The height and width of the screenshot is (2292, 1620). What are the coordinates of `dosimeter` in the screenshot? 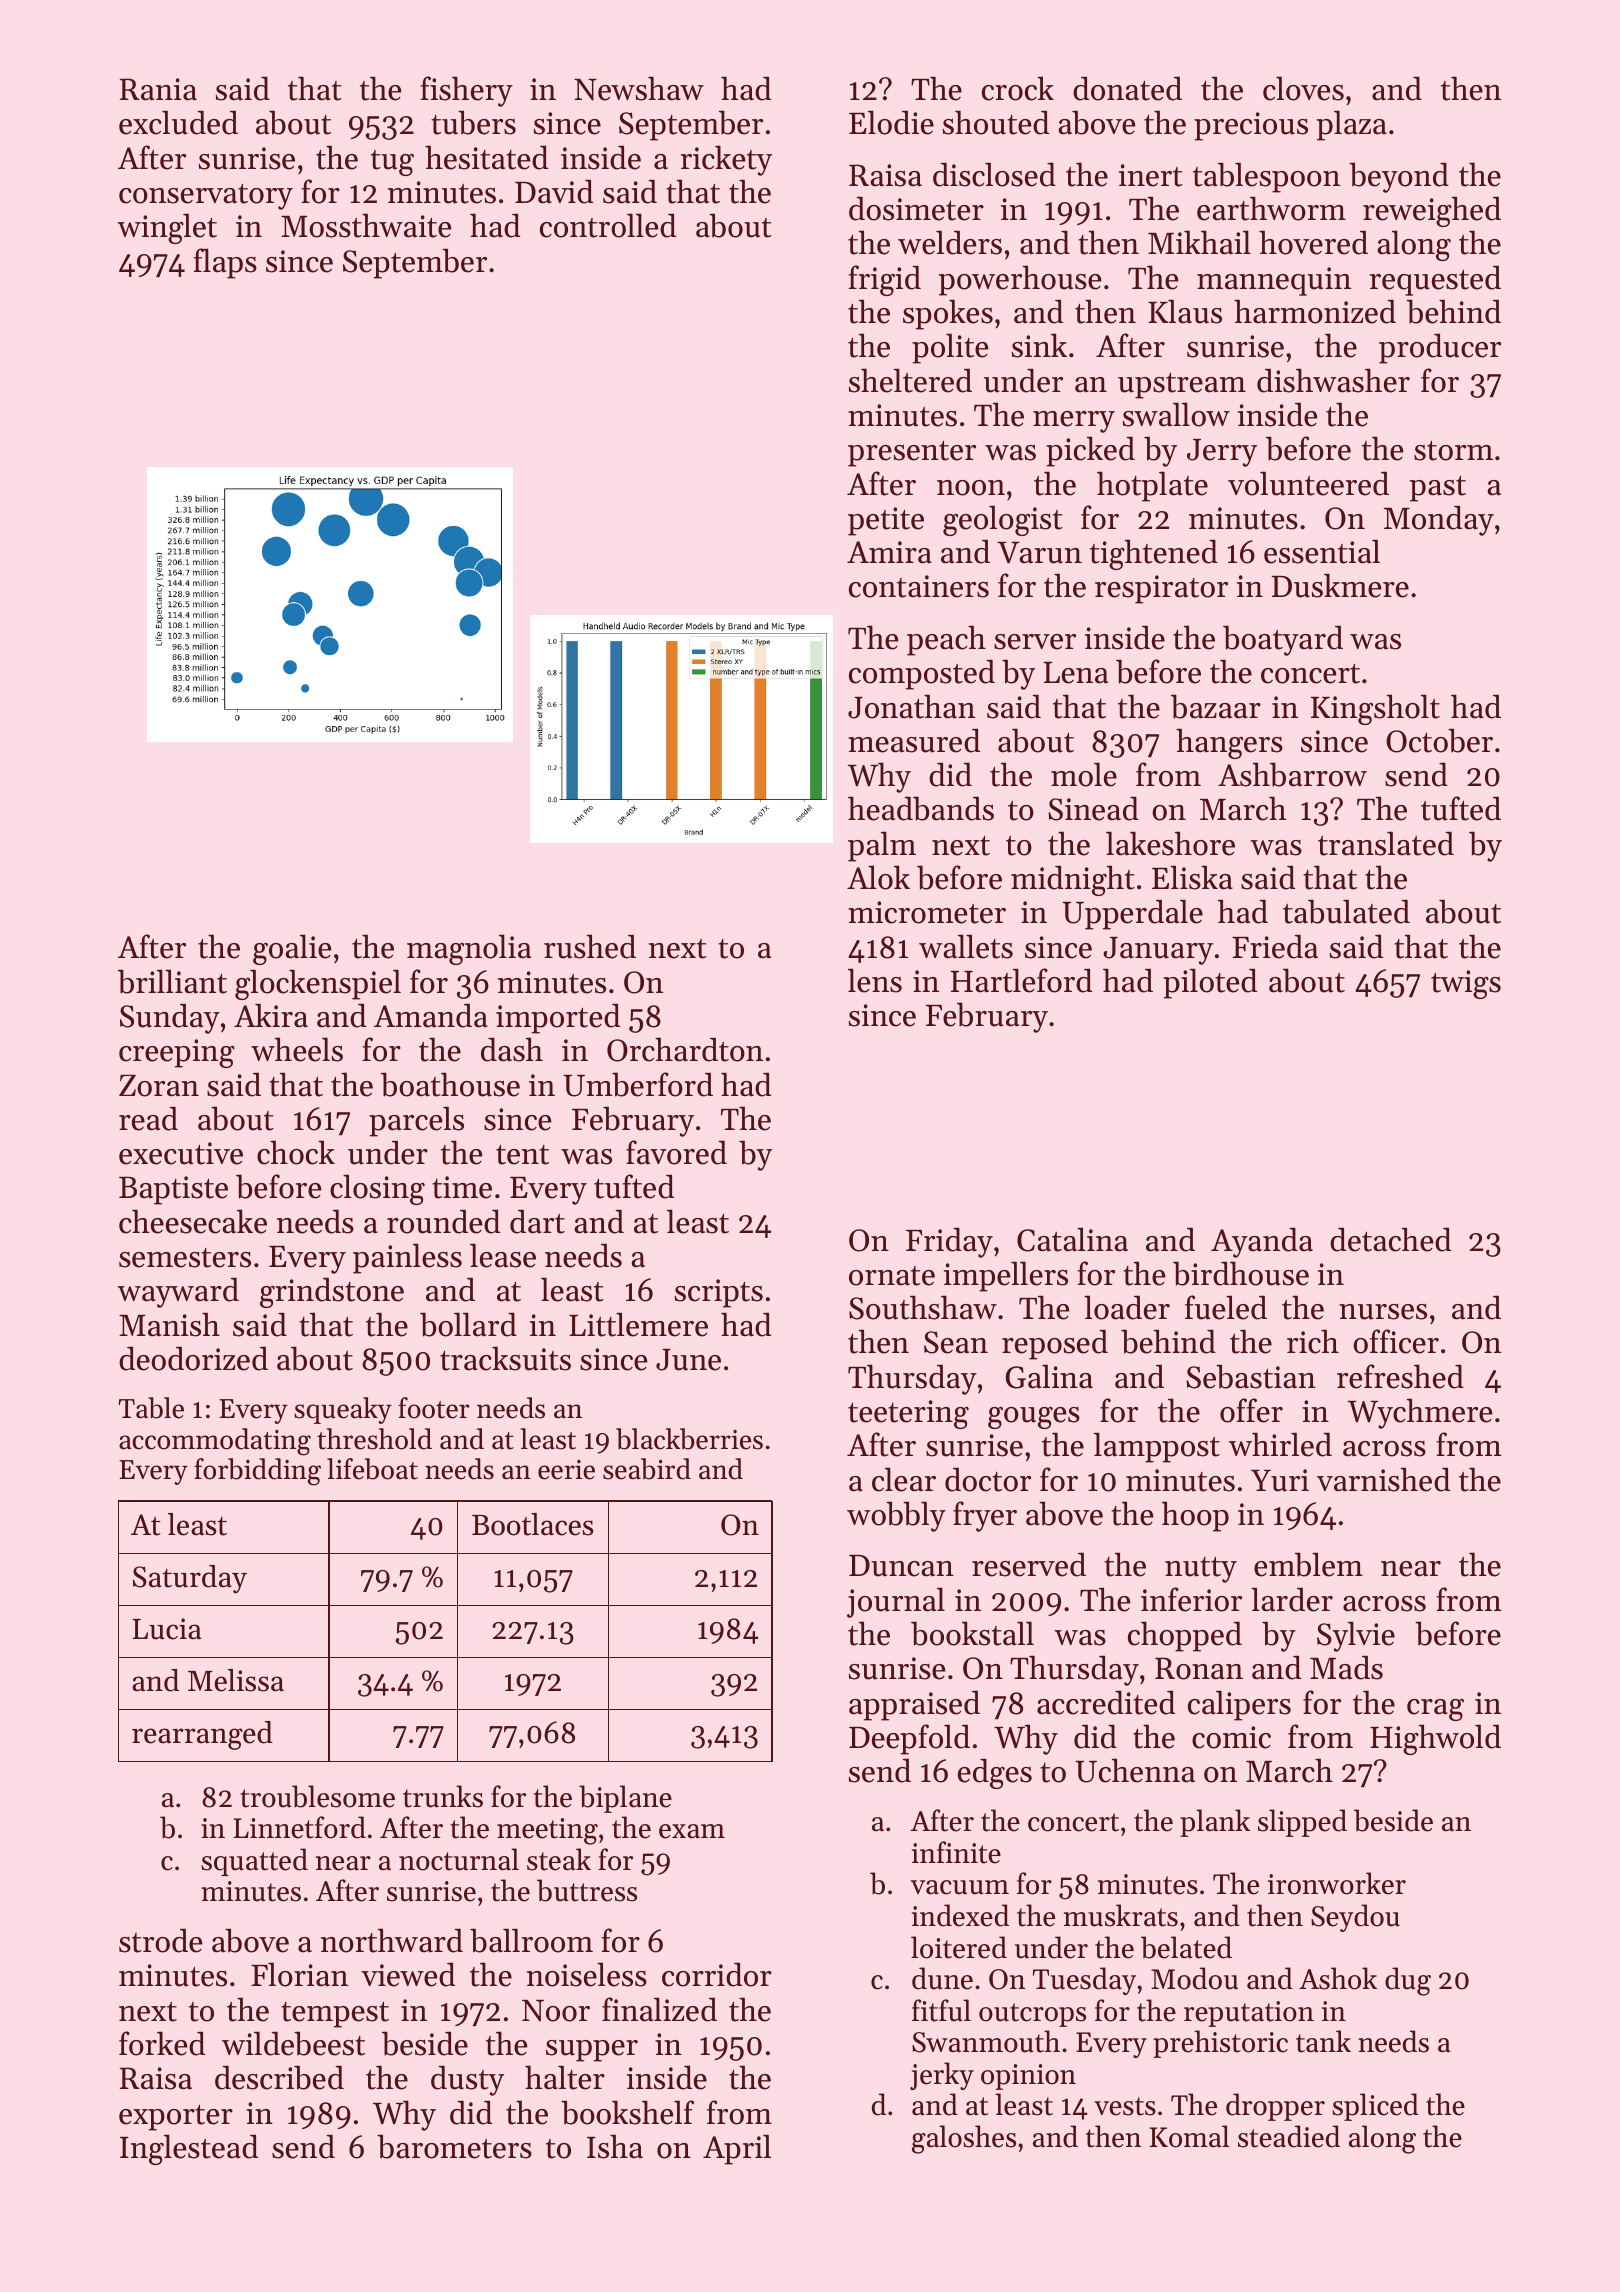 It's located at (916, 208).
